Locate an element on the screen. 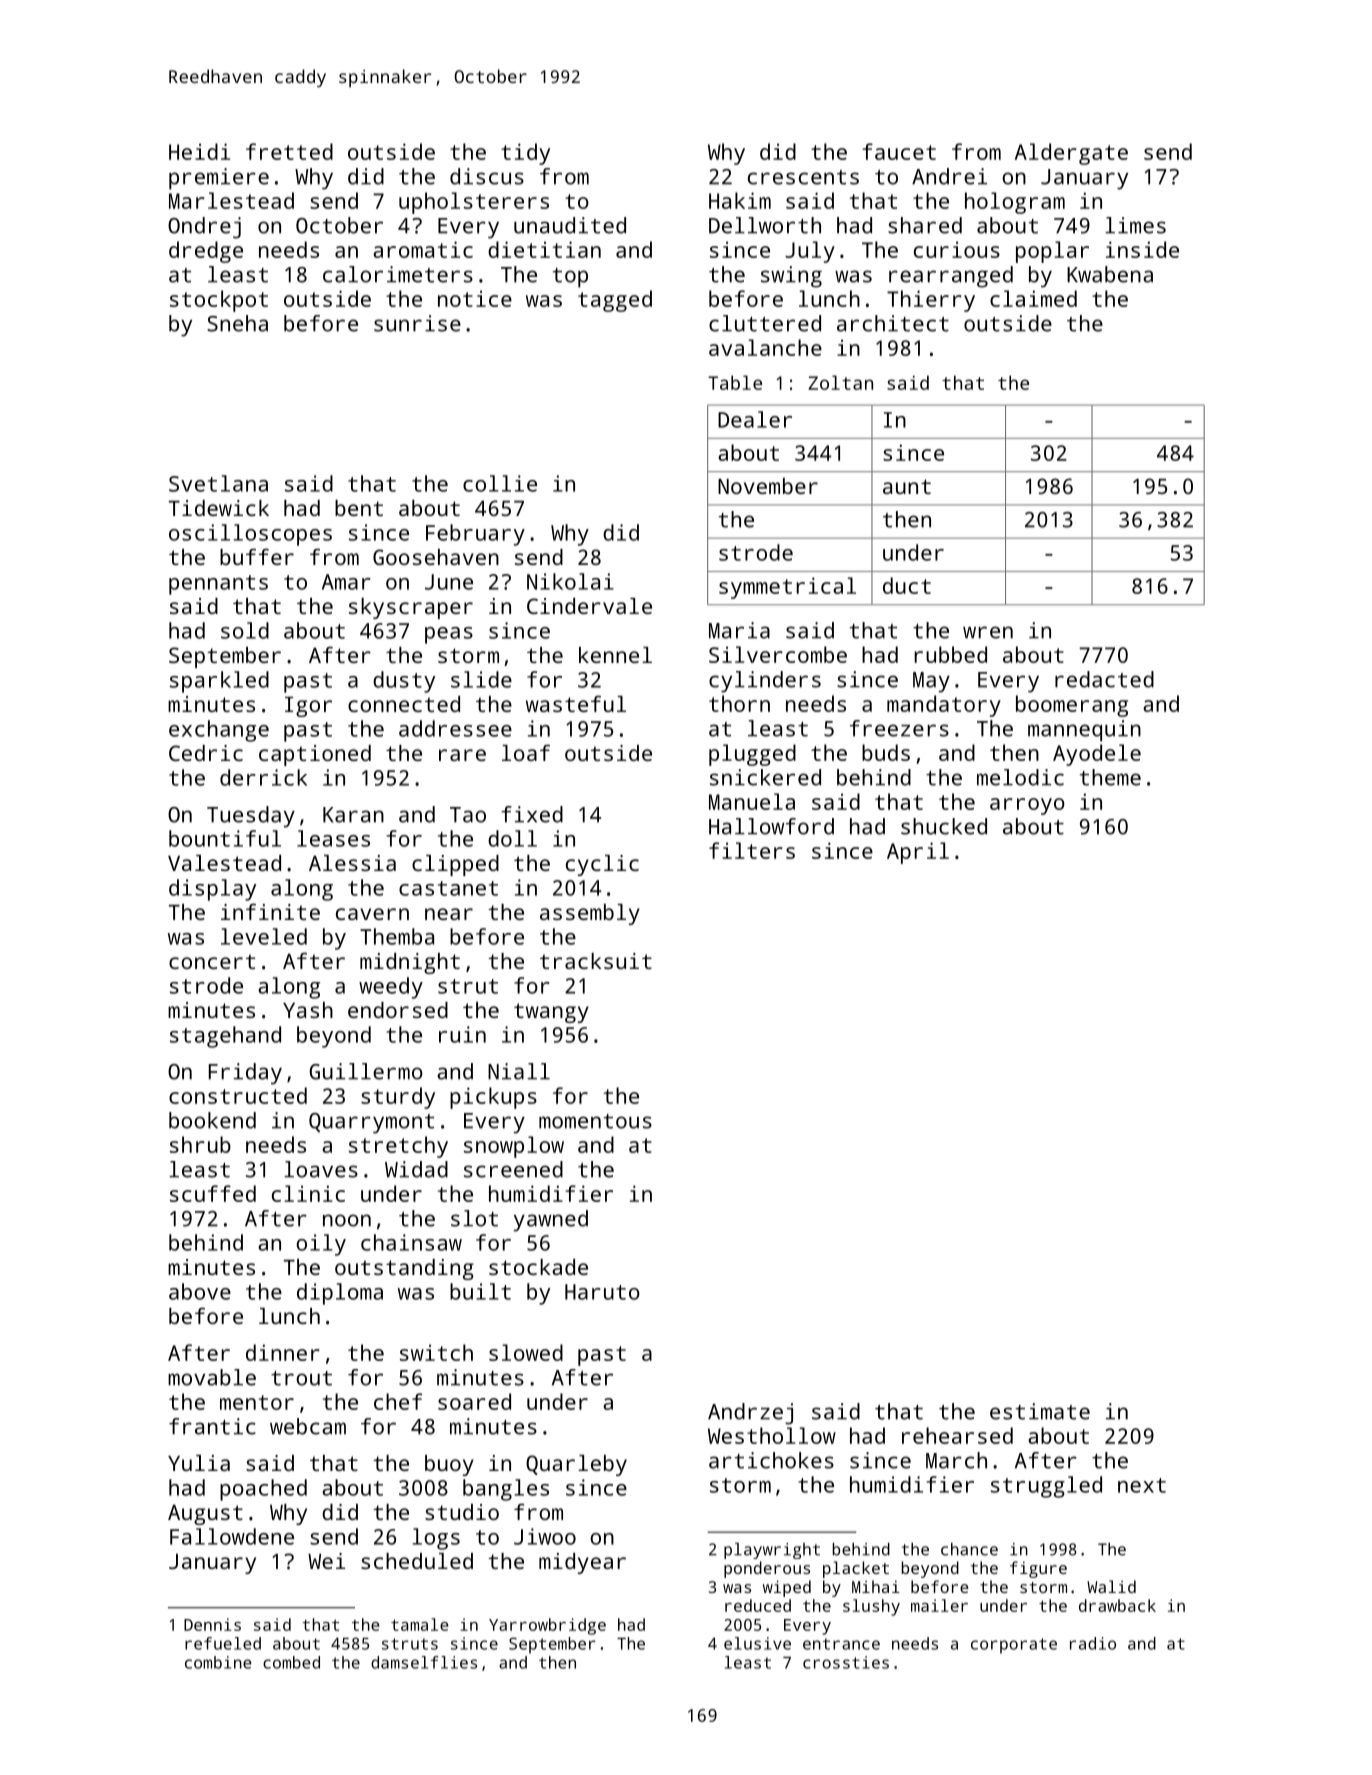  stockpot is located at coordinates (219, 301).
